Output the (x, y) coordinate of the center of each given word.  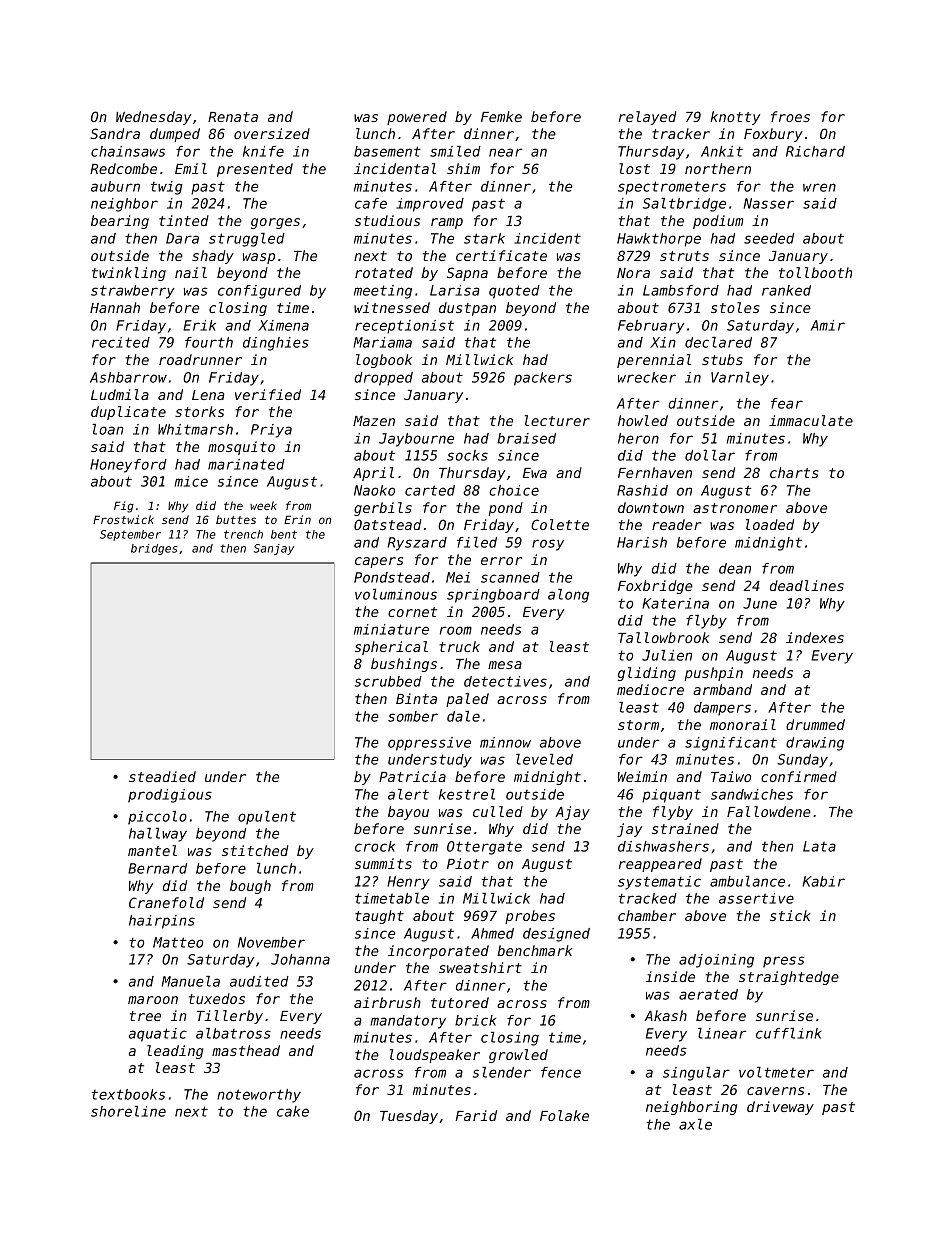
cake (293, 1111)
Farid (476, 1115)
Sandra (115, 133)
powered (417, 118)
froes (790, 116)
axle (695, 1124)
